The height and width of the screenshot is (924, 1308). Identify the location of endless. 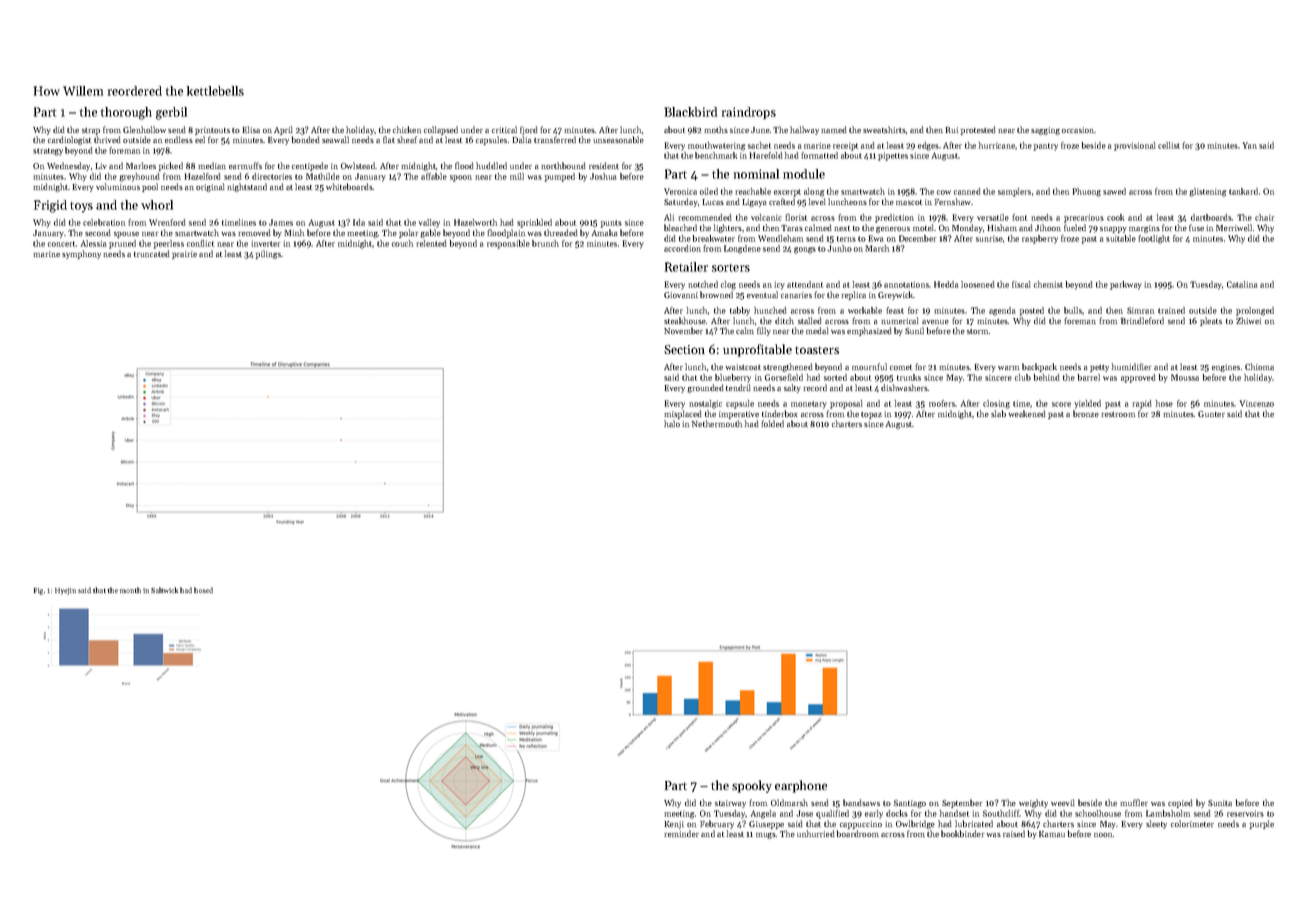
(179, 139).
